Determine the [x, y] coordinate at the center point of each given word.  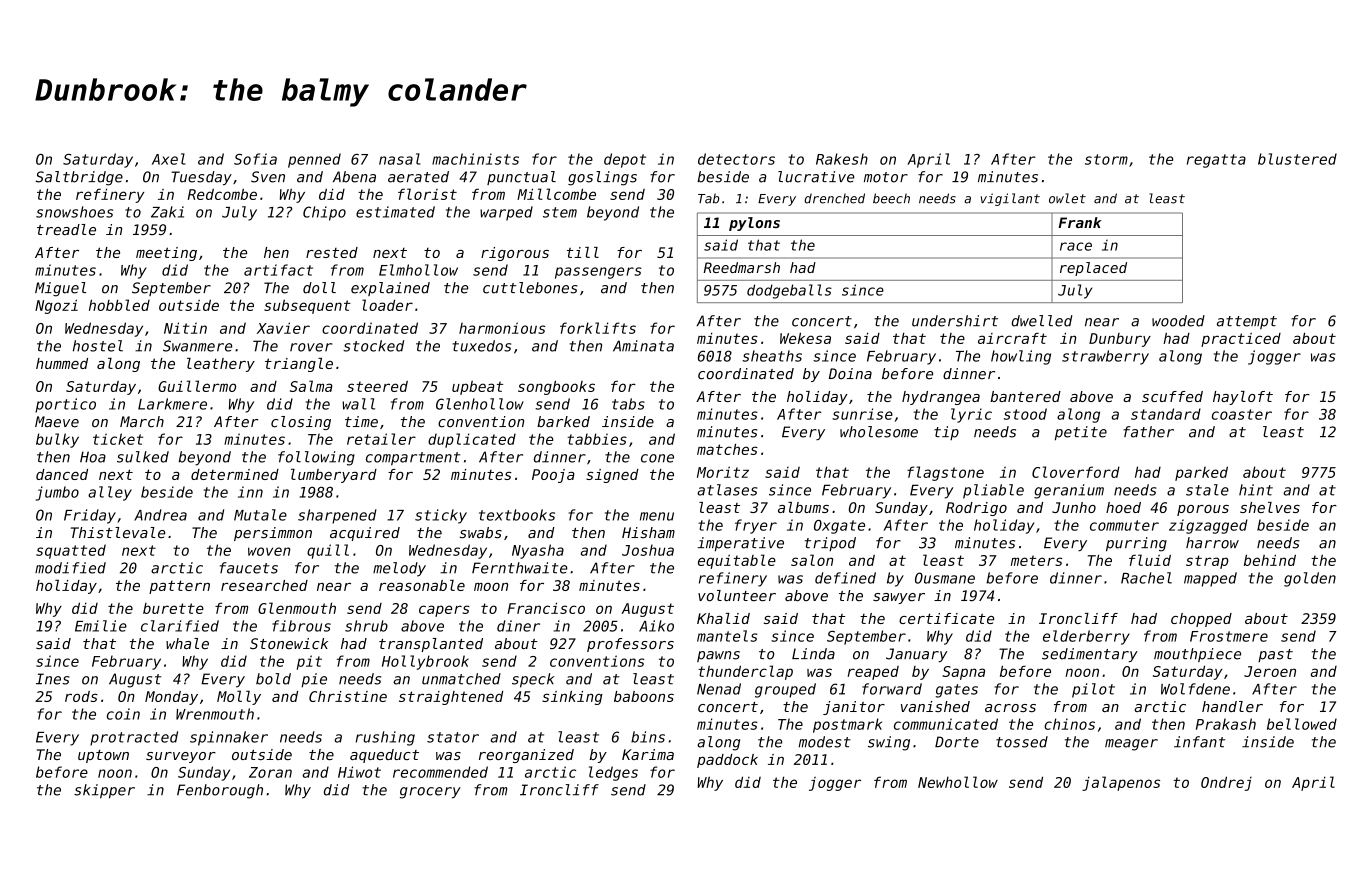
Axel [169, 159]
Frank [1079, 222]
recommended [440, 772]
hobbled [119, 305]
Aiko [656, 626]
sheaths [772, 356]
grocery [430, 793]
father [1148, 432]
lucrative [816, 177]
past [1275, 655]
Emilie [101, 626]
